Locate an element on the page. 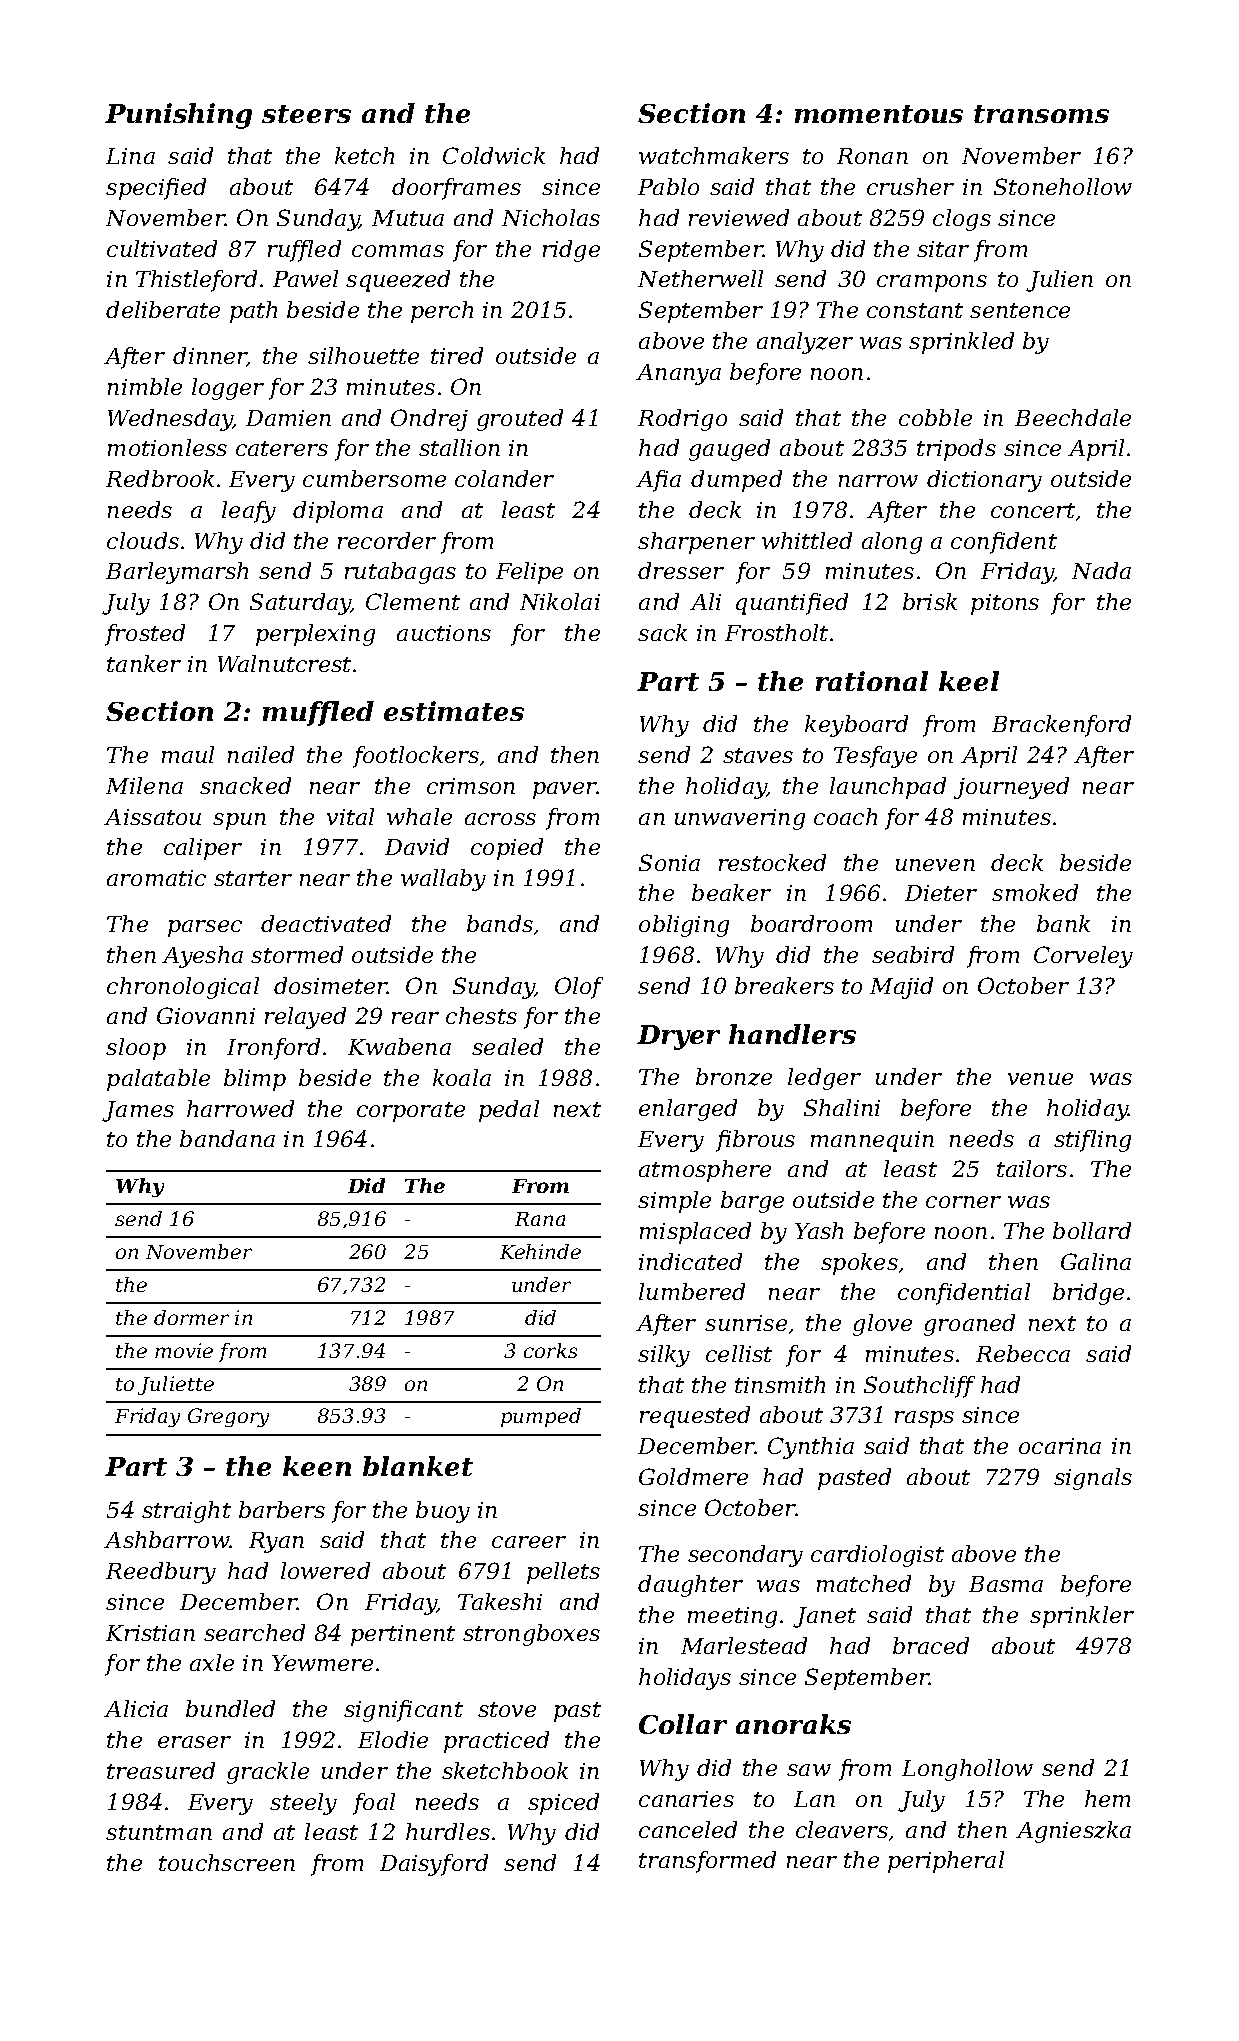  transoms is located at coordinates (1041, 114).
